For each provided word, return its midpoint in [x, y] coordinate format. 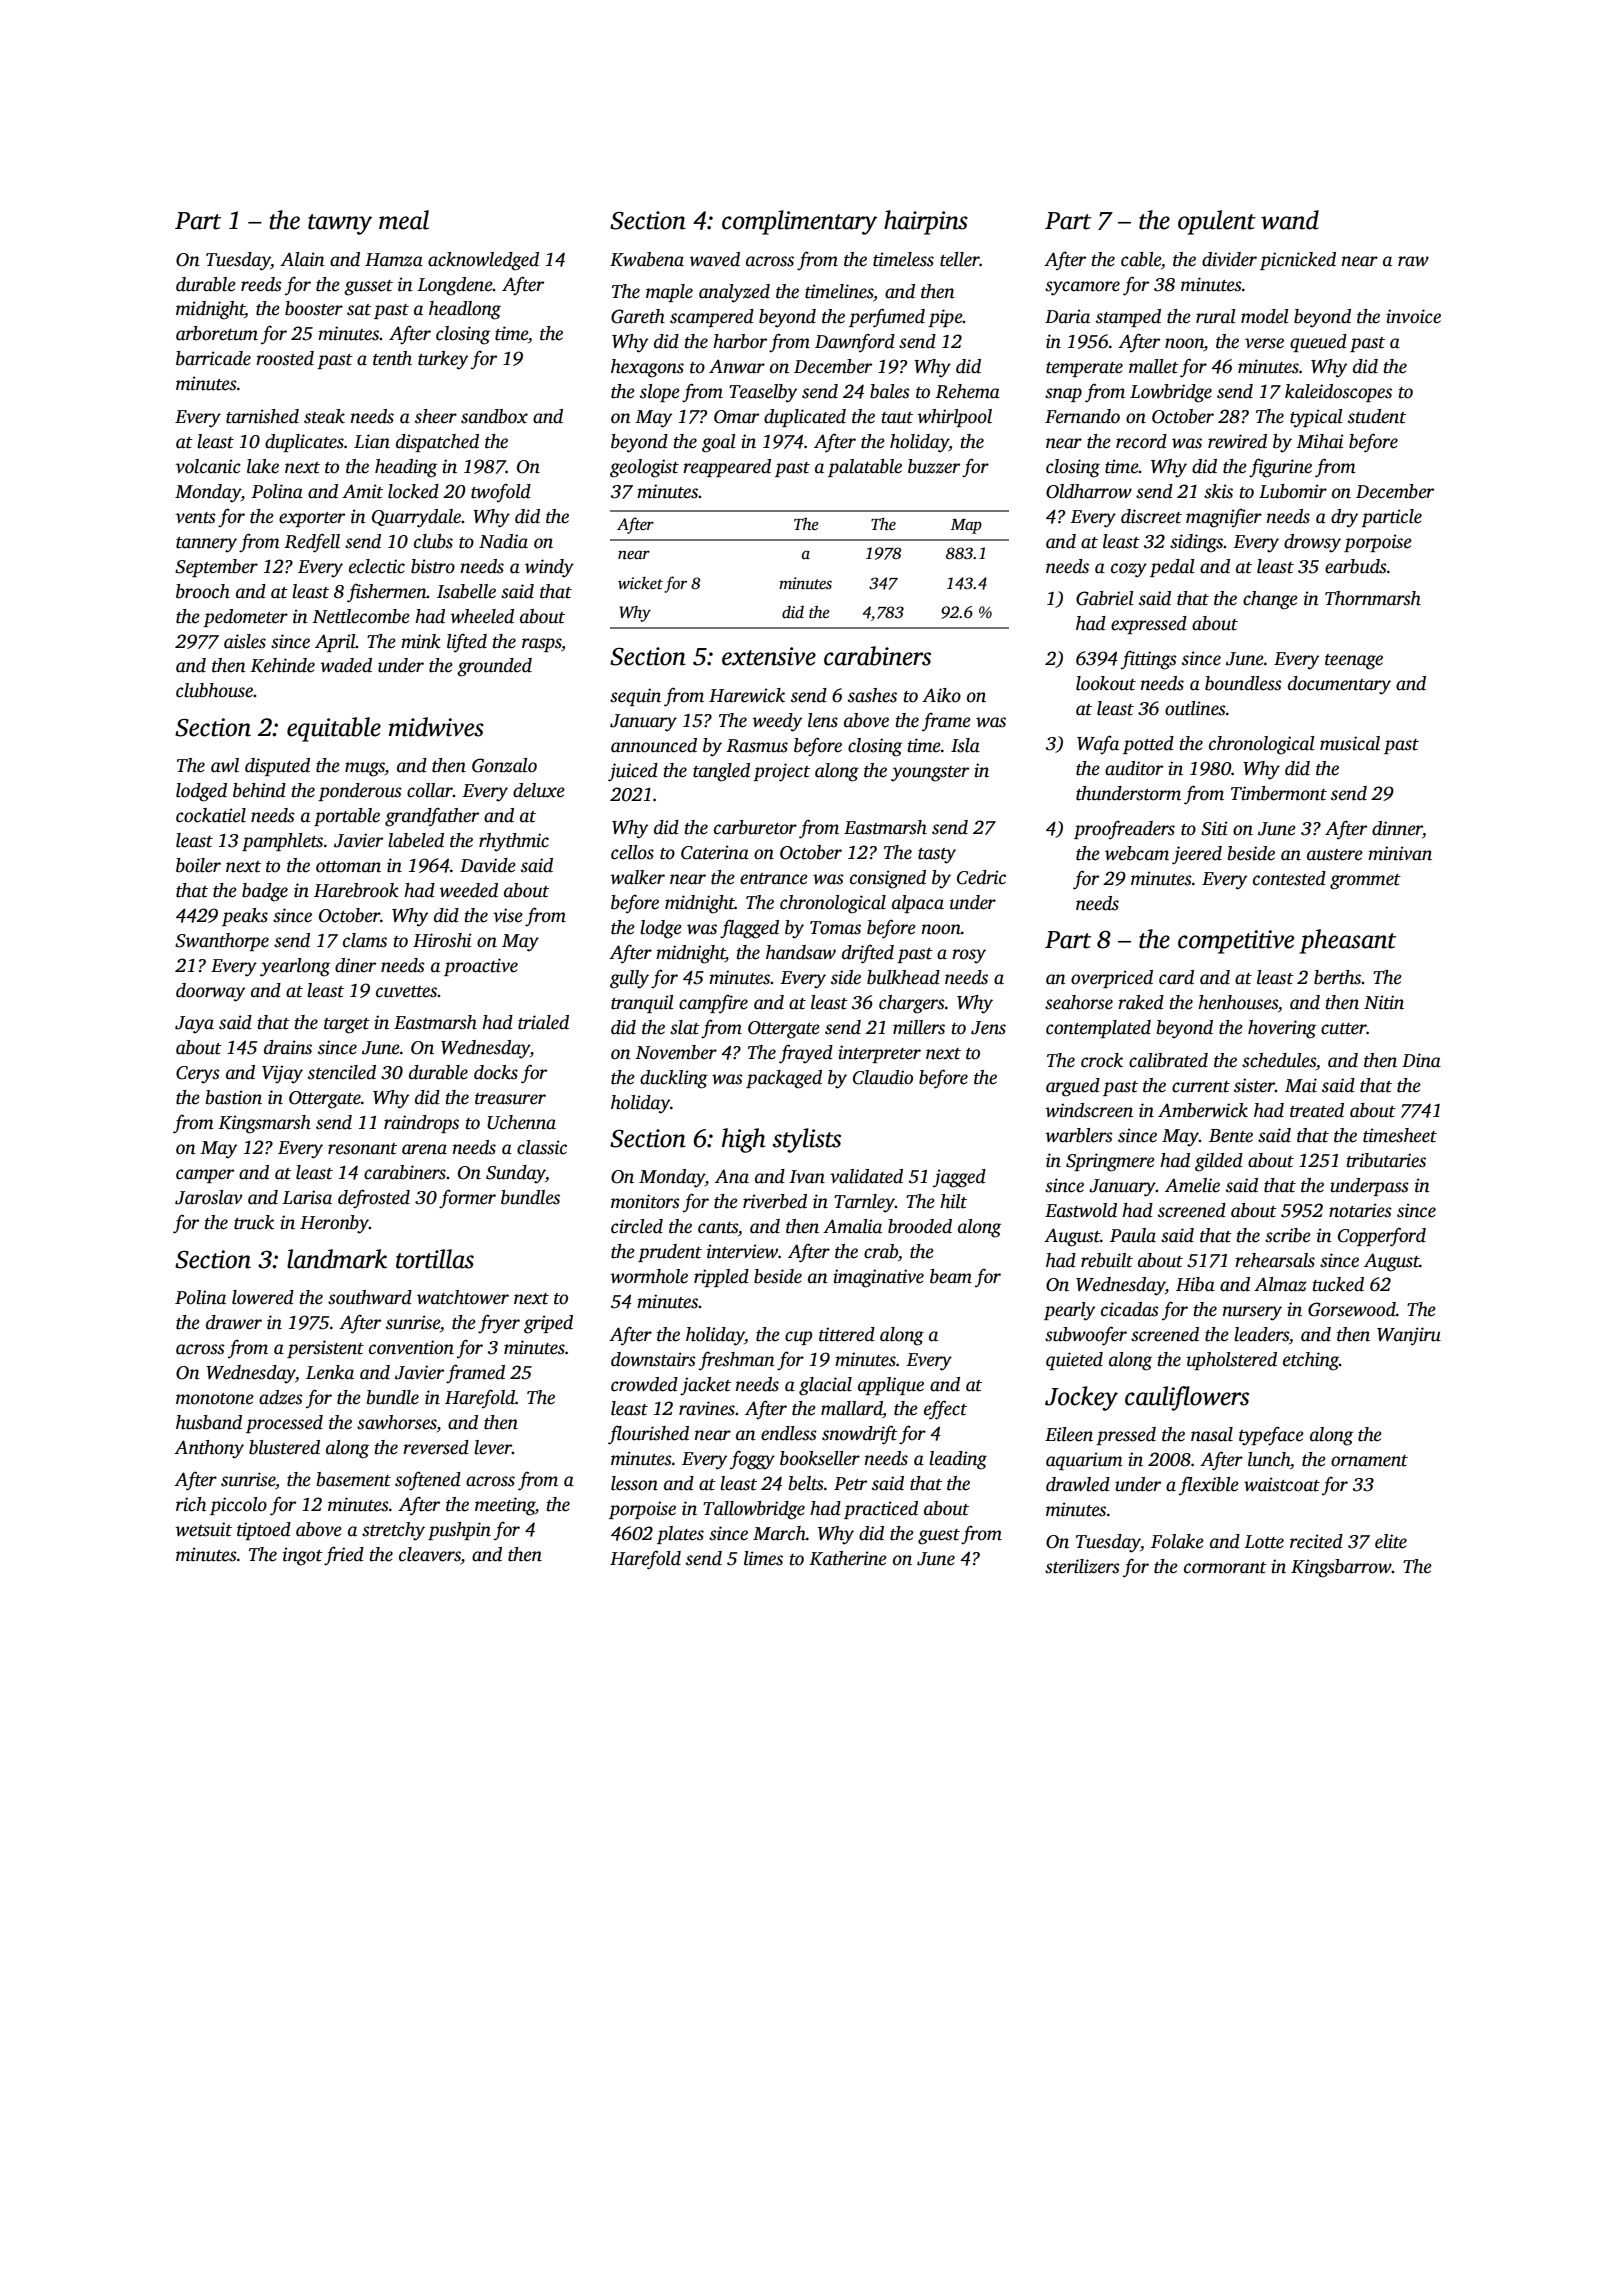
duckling [674, 1079]
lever [493, 1447]
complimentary [799, 222]
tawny [340, 224]
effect [945, 1410]
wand [1290, 220]
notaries [1360, 1210]
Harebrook [356, 890]
